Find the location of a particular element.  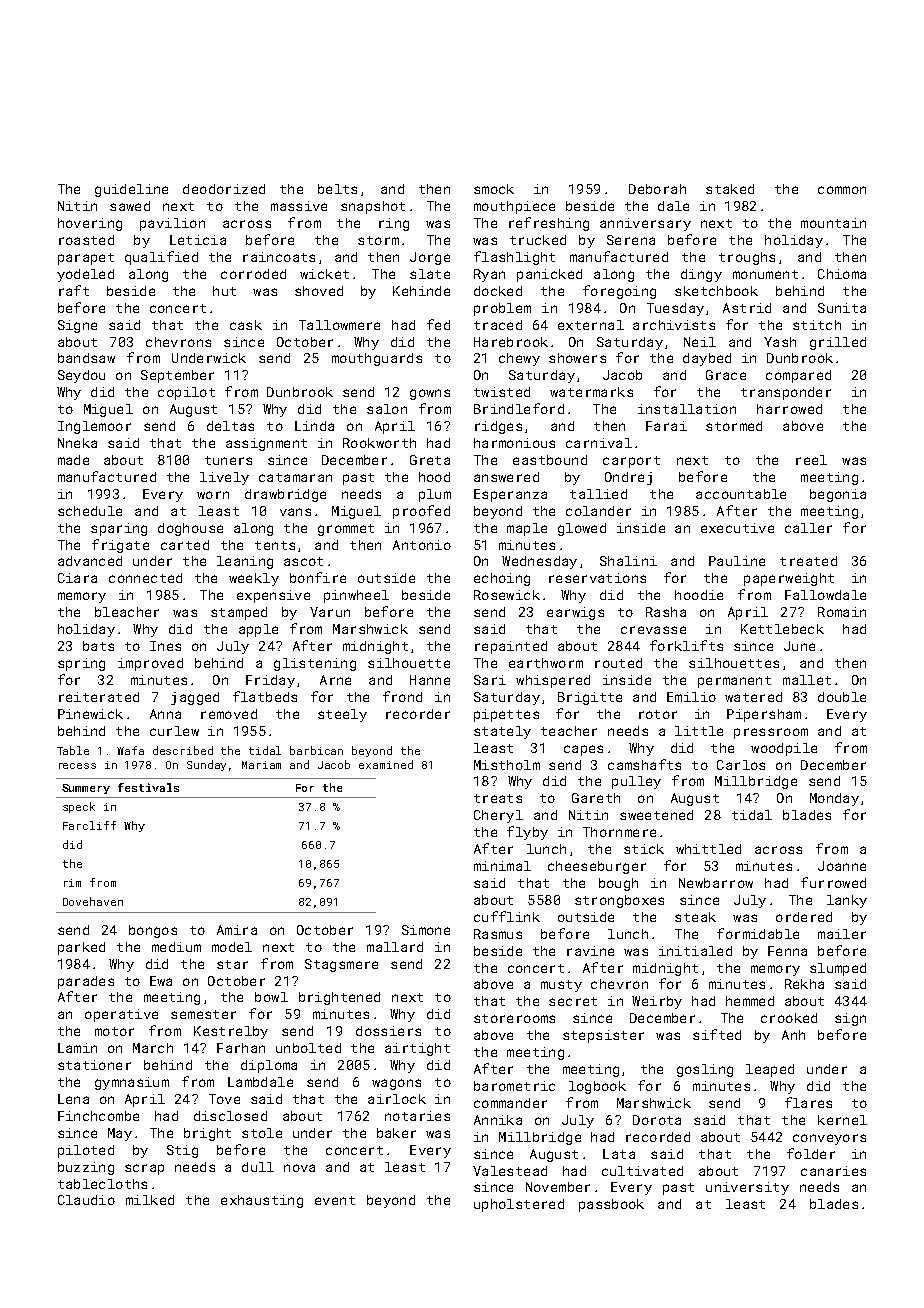

Emilio is located at coordinates (691, 697).
